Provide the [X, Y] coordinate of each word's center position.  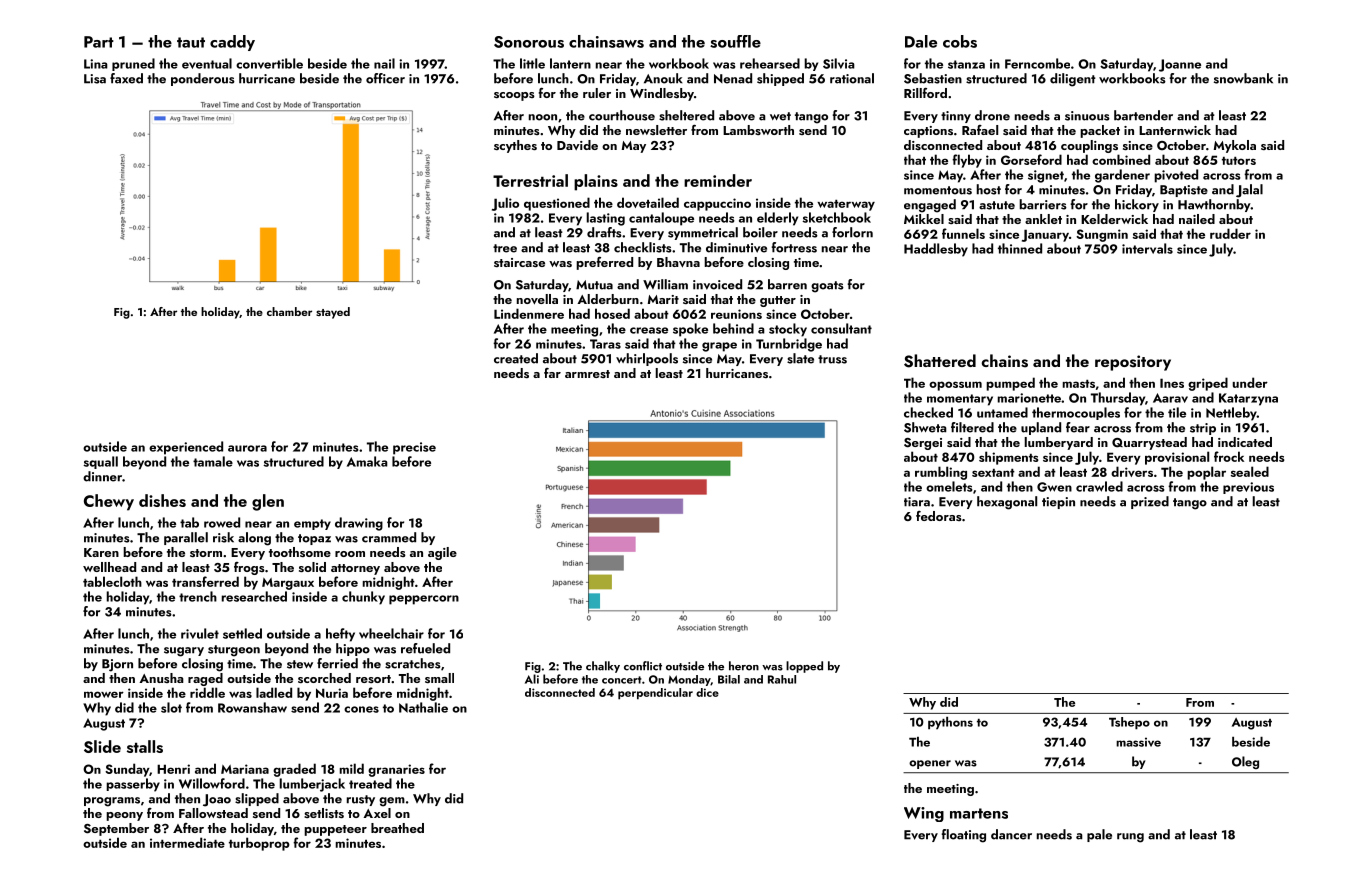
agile [442, 553]
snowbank [1243, 78]
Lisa [95, 79]
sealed [1250, 471]
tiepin [1058, 503]
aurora [247, 448]
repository [1133, 363]
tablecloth [112, 581]
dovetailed [648, 202]
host [989, 189]
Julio [505, 204]
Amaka [367, 461]
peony [124, 816]
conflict [643, 666]
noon [543, 117]
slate [800, 358]
